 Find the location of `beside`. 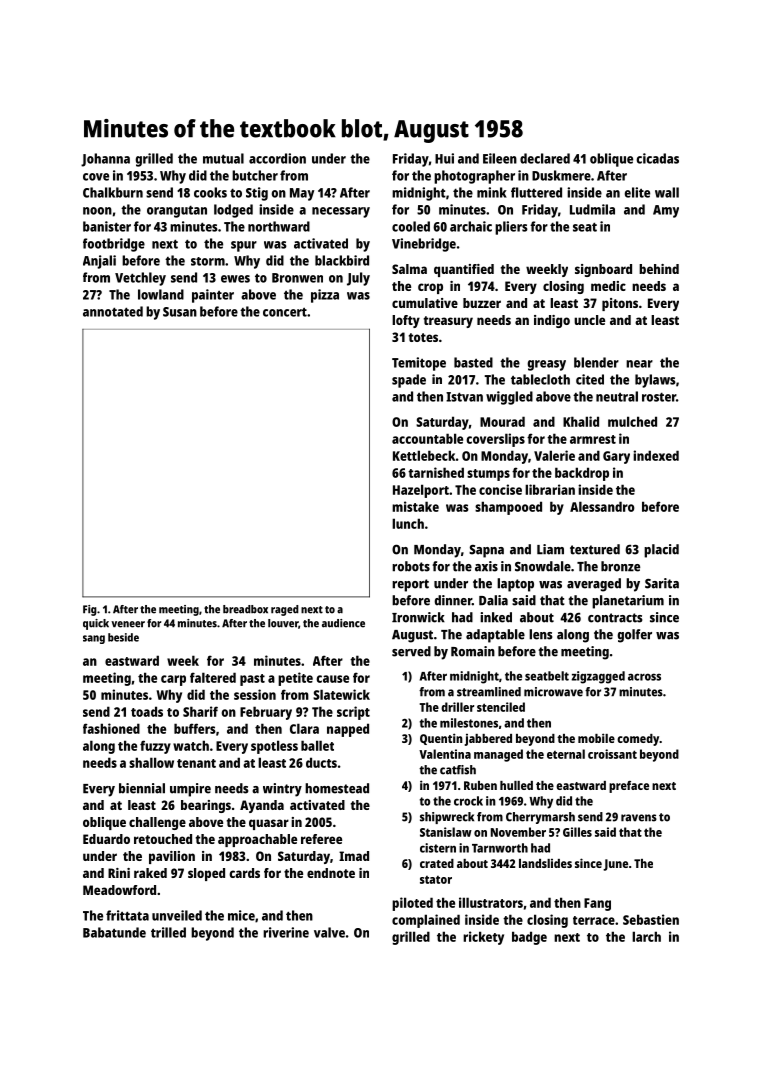

beside is located at coordinates (123, 637).
